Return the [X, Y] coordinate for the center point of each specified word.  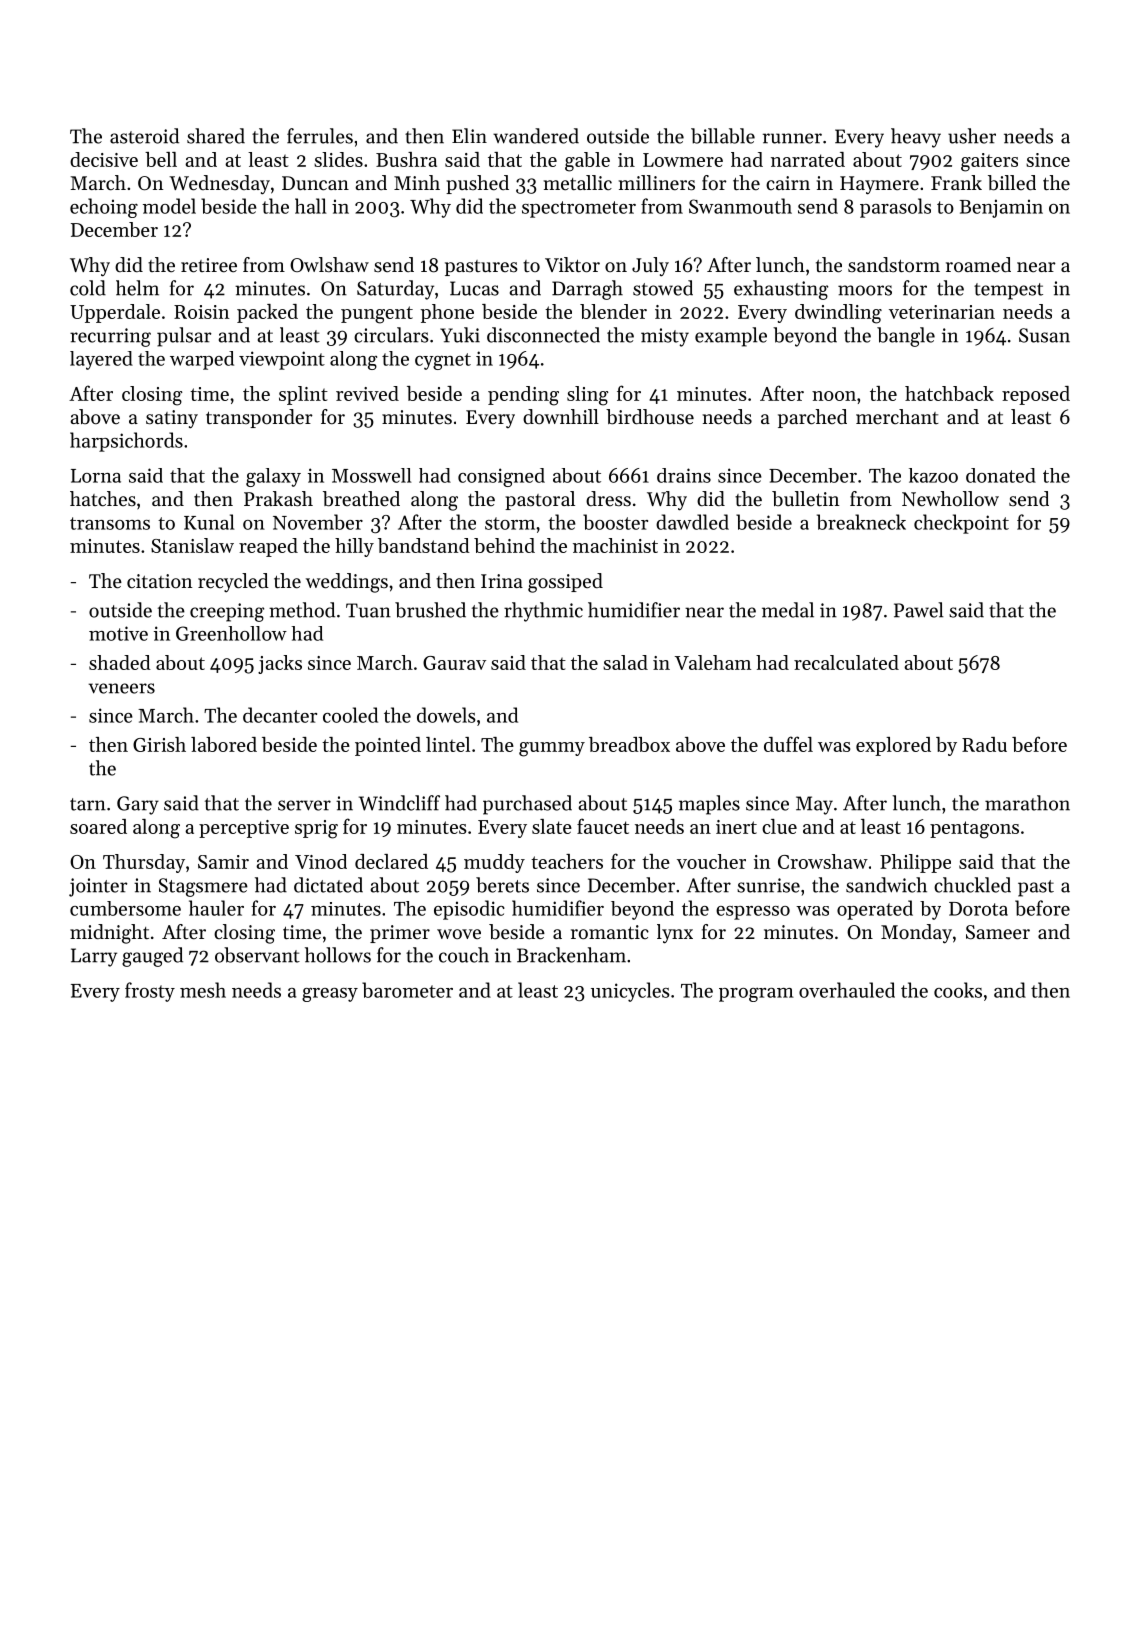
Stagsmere [203, 887]
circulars [391, 335]
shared [216, 136]
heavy [916, 138]
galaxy [273, 477]
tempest [1008, 291]
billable [723, 136]
